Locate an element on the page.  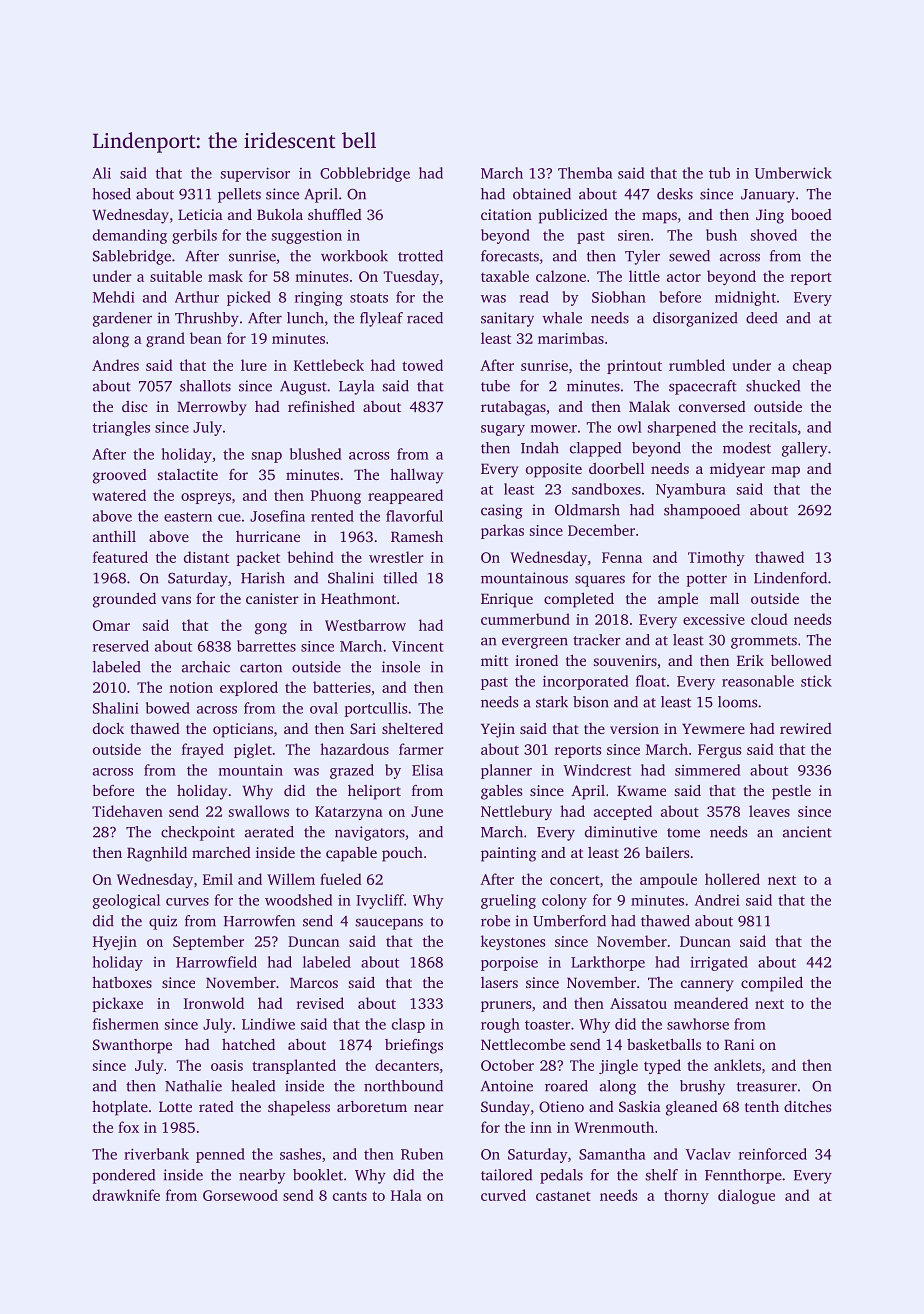
Umberwick is located at coordinates (793, 173).
